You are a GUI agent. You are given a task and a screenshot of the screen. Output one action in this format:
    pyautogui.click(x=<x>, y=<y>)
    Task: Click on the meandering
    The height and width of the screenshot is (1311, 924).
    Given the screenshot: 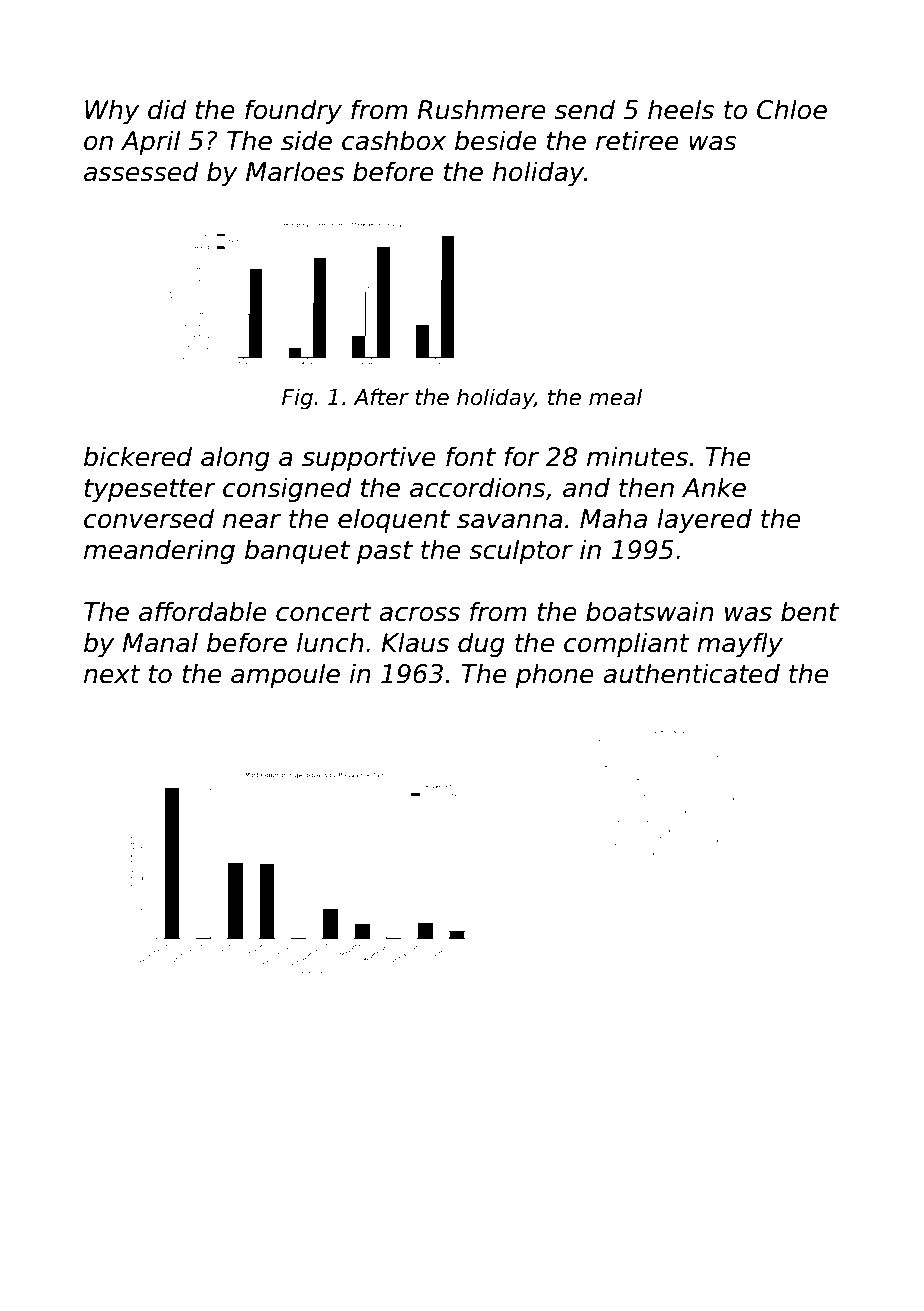 What is the action you would take?
    pyautogui.click(x=159, y=551)
